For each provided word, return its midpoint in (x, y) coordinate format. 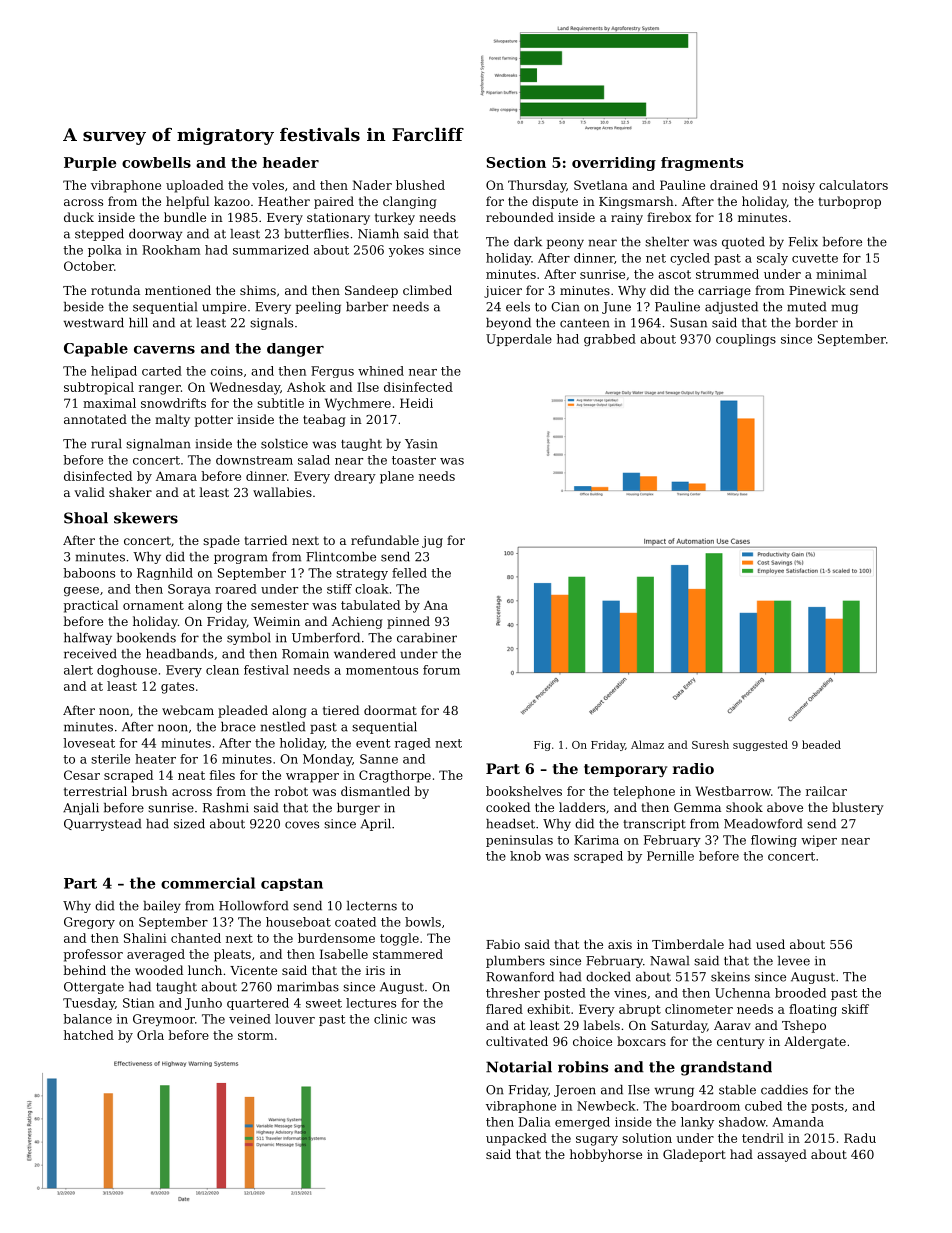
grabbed (610, 340)
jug (432, 542)
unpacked (516, 1139)
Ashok (306, 387)
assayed (782, 1155)
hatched (89, 1035)
